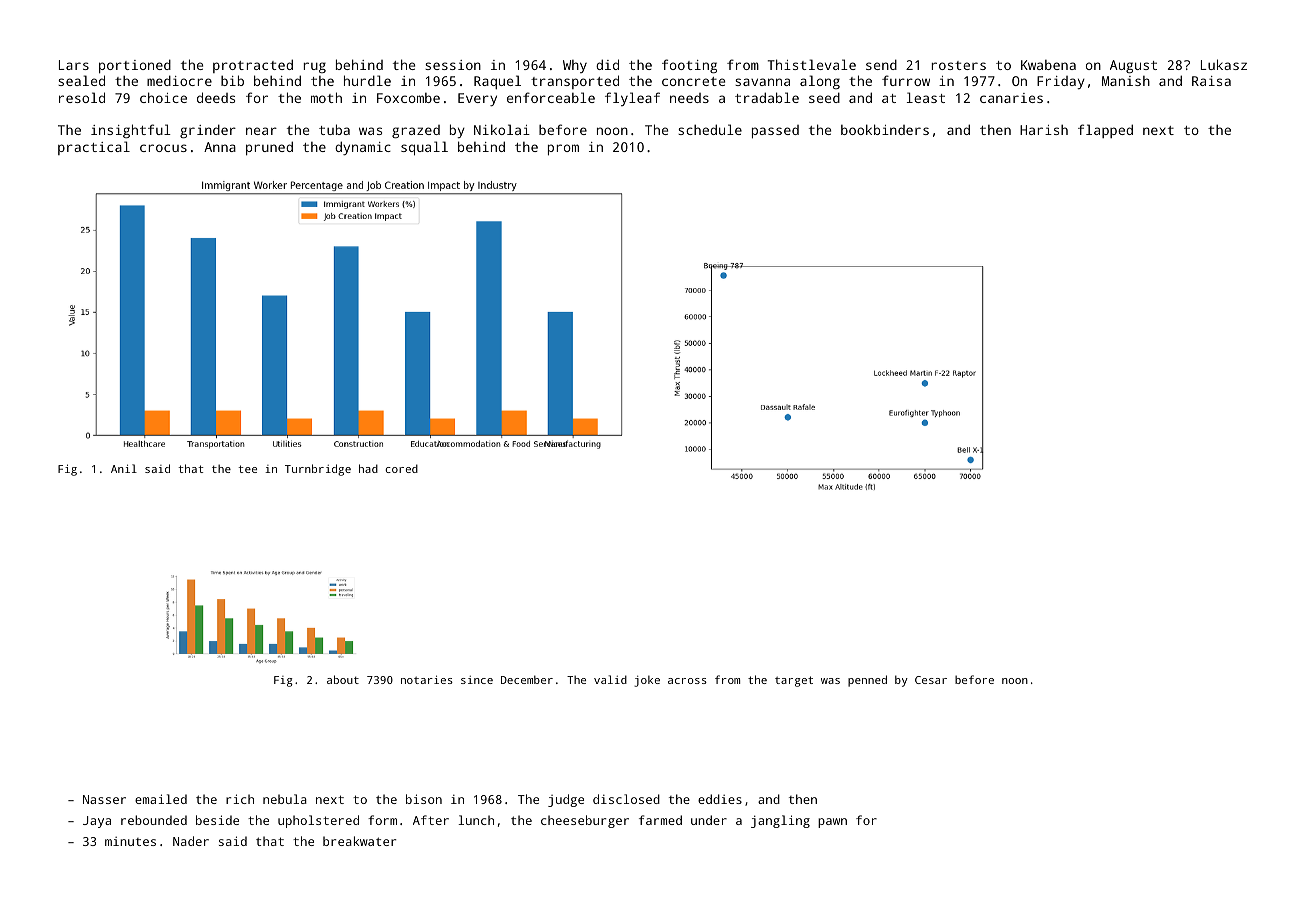 The height and width of the image is (924, 1308). What do you see at coordinates (931, 680) in the image?
I see `Cesar` at bounding box center [931, 680].
